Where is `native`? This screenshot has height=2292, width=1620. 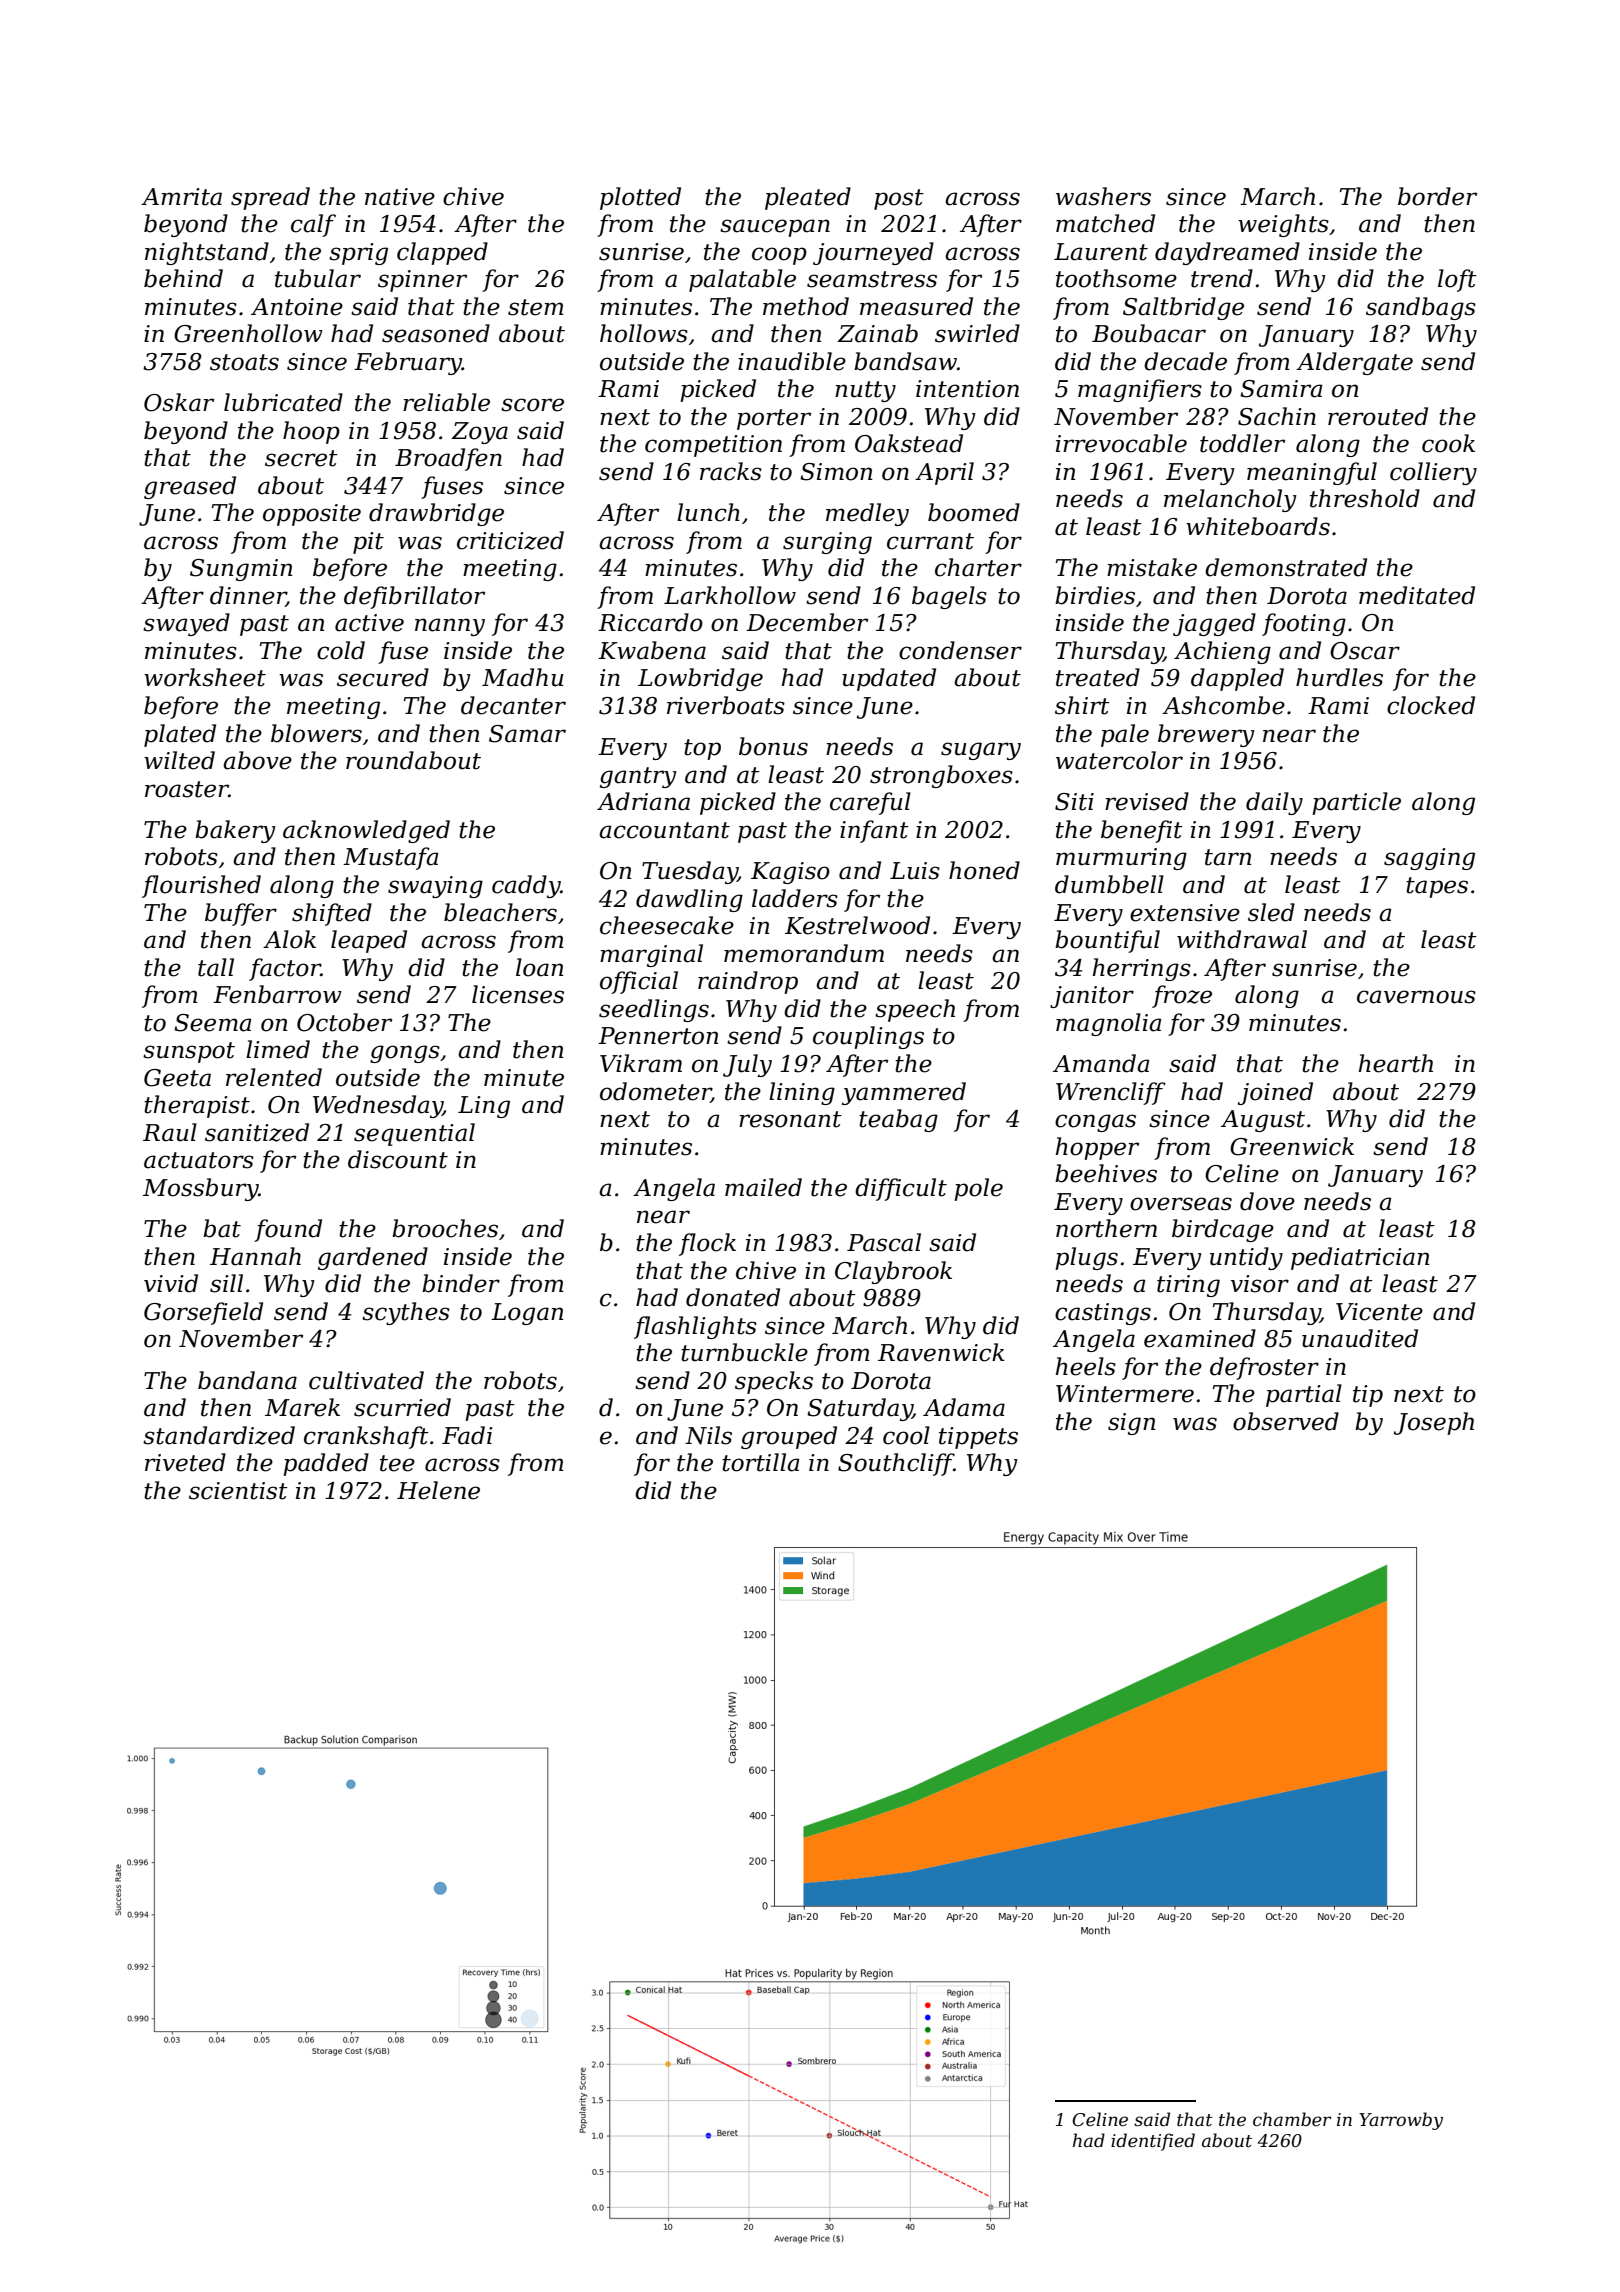
native is located at coordinates (400, 197).
